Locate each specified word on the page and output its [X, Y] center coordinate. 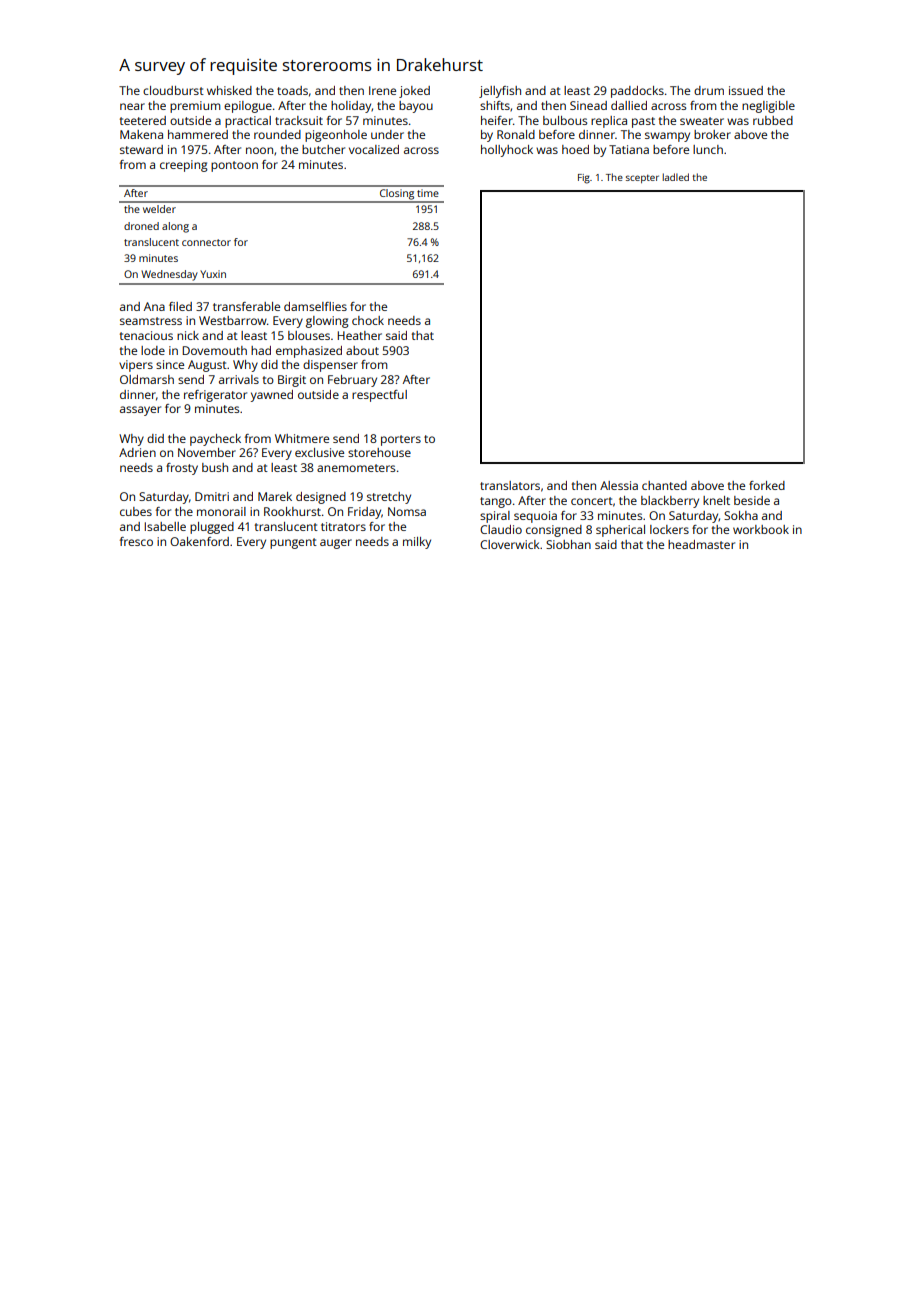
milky [417, 543]
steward [141, 149]
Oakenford [199, 541]
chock [368, 320]
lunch [708, 149]
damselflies [315, 306]
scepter [642, 179]
